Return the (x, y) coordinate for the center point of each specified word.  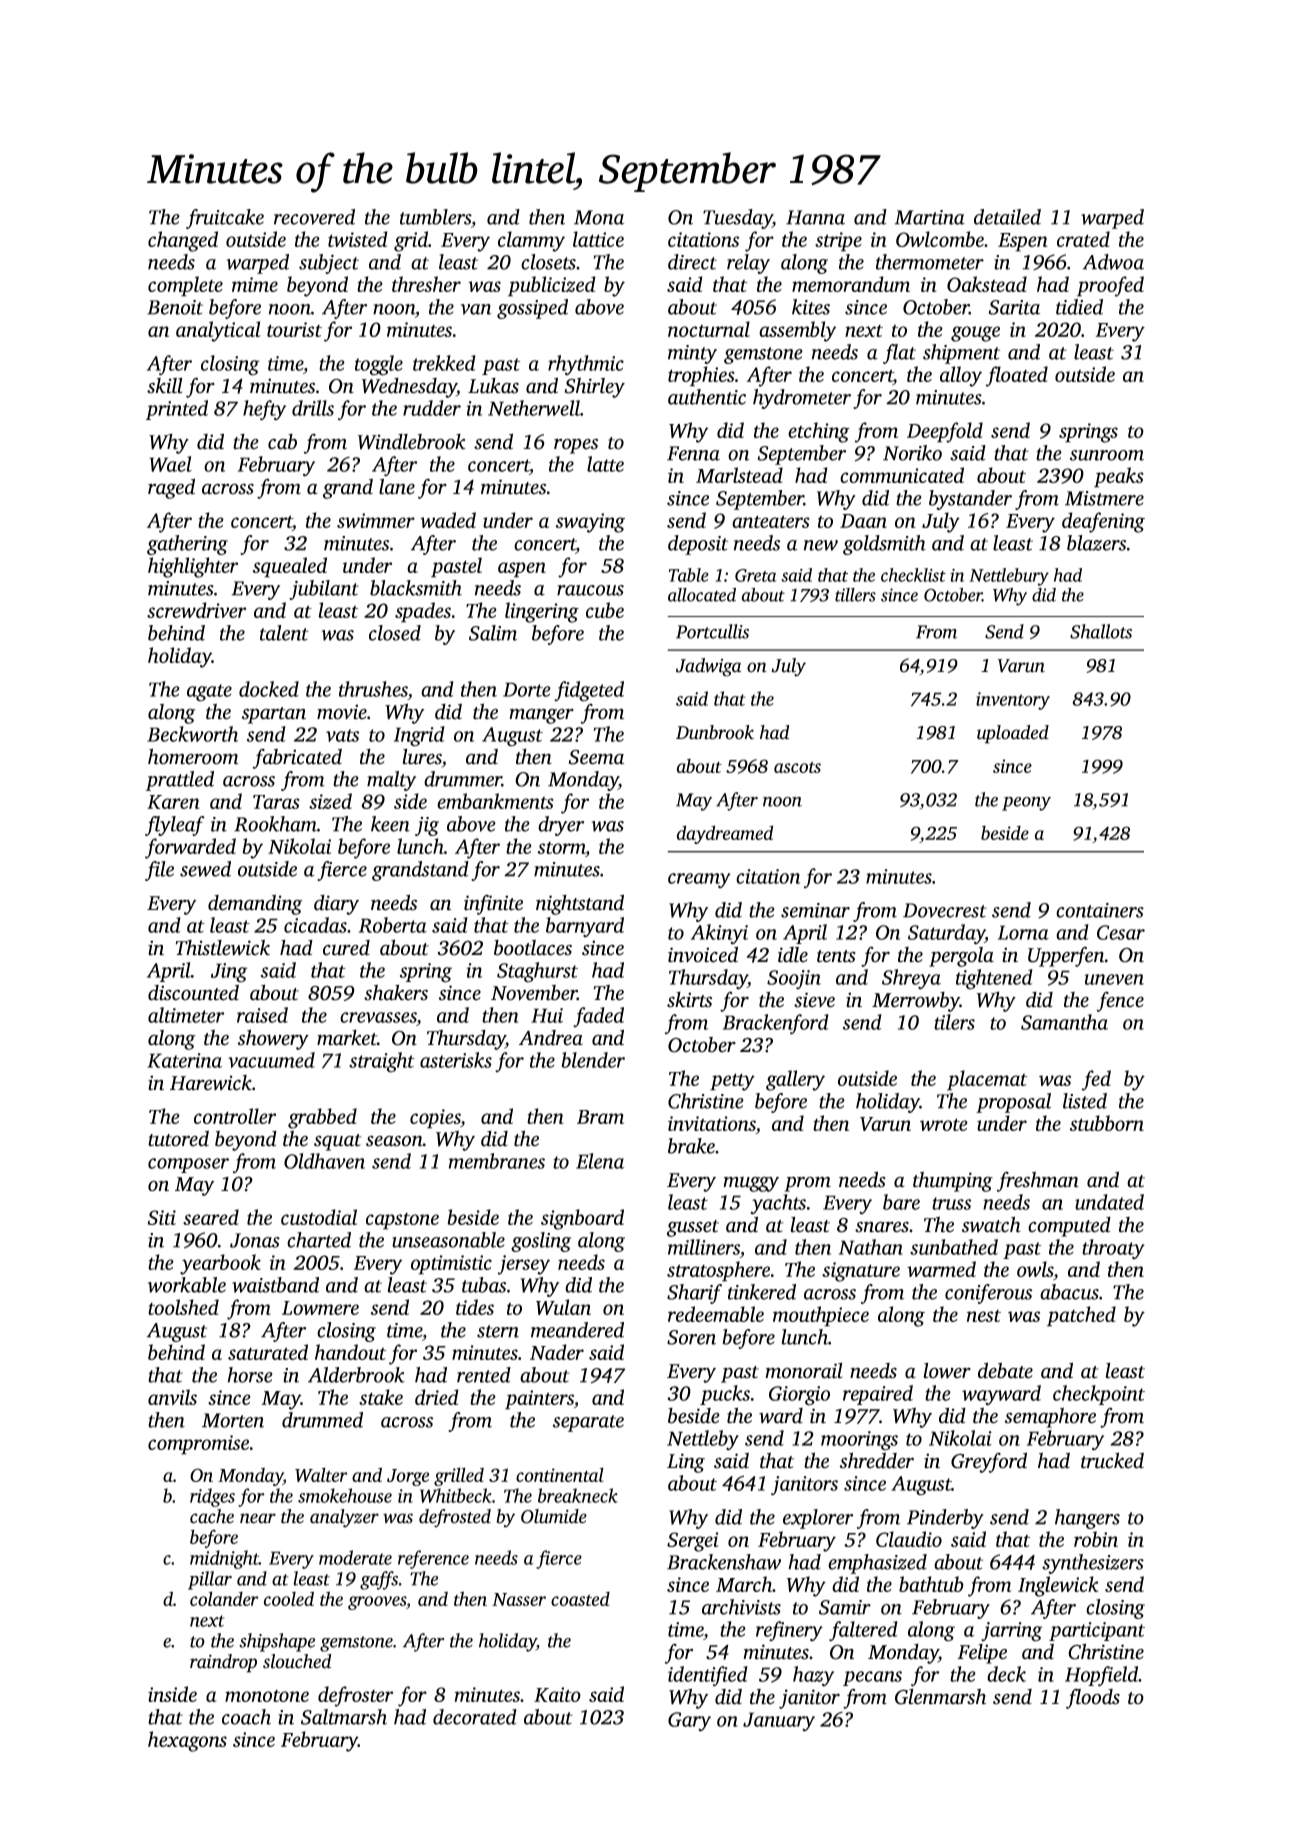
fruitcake (225, 219)
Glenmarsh (940, 1696)
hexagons (187, 1741)
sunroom (1107, 455)
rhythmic (586, 365)
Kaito (557, 1694)
